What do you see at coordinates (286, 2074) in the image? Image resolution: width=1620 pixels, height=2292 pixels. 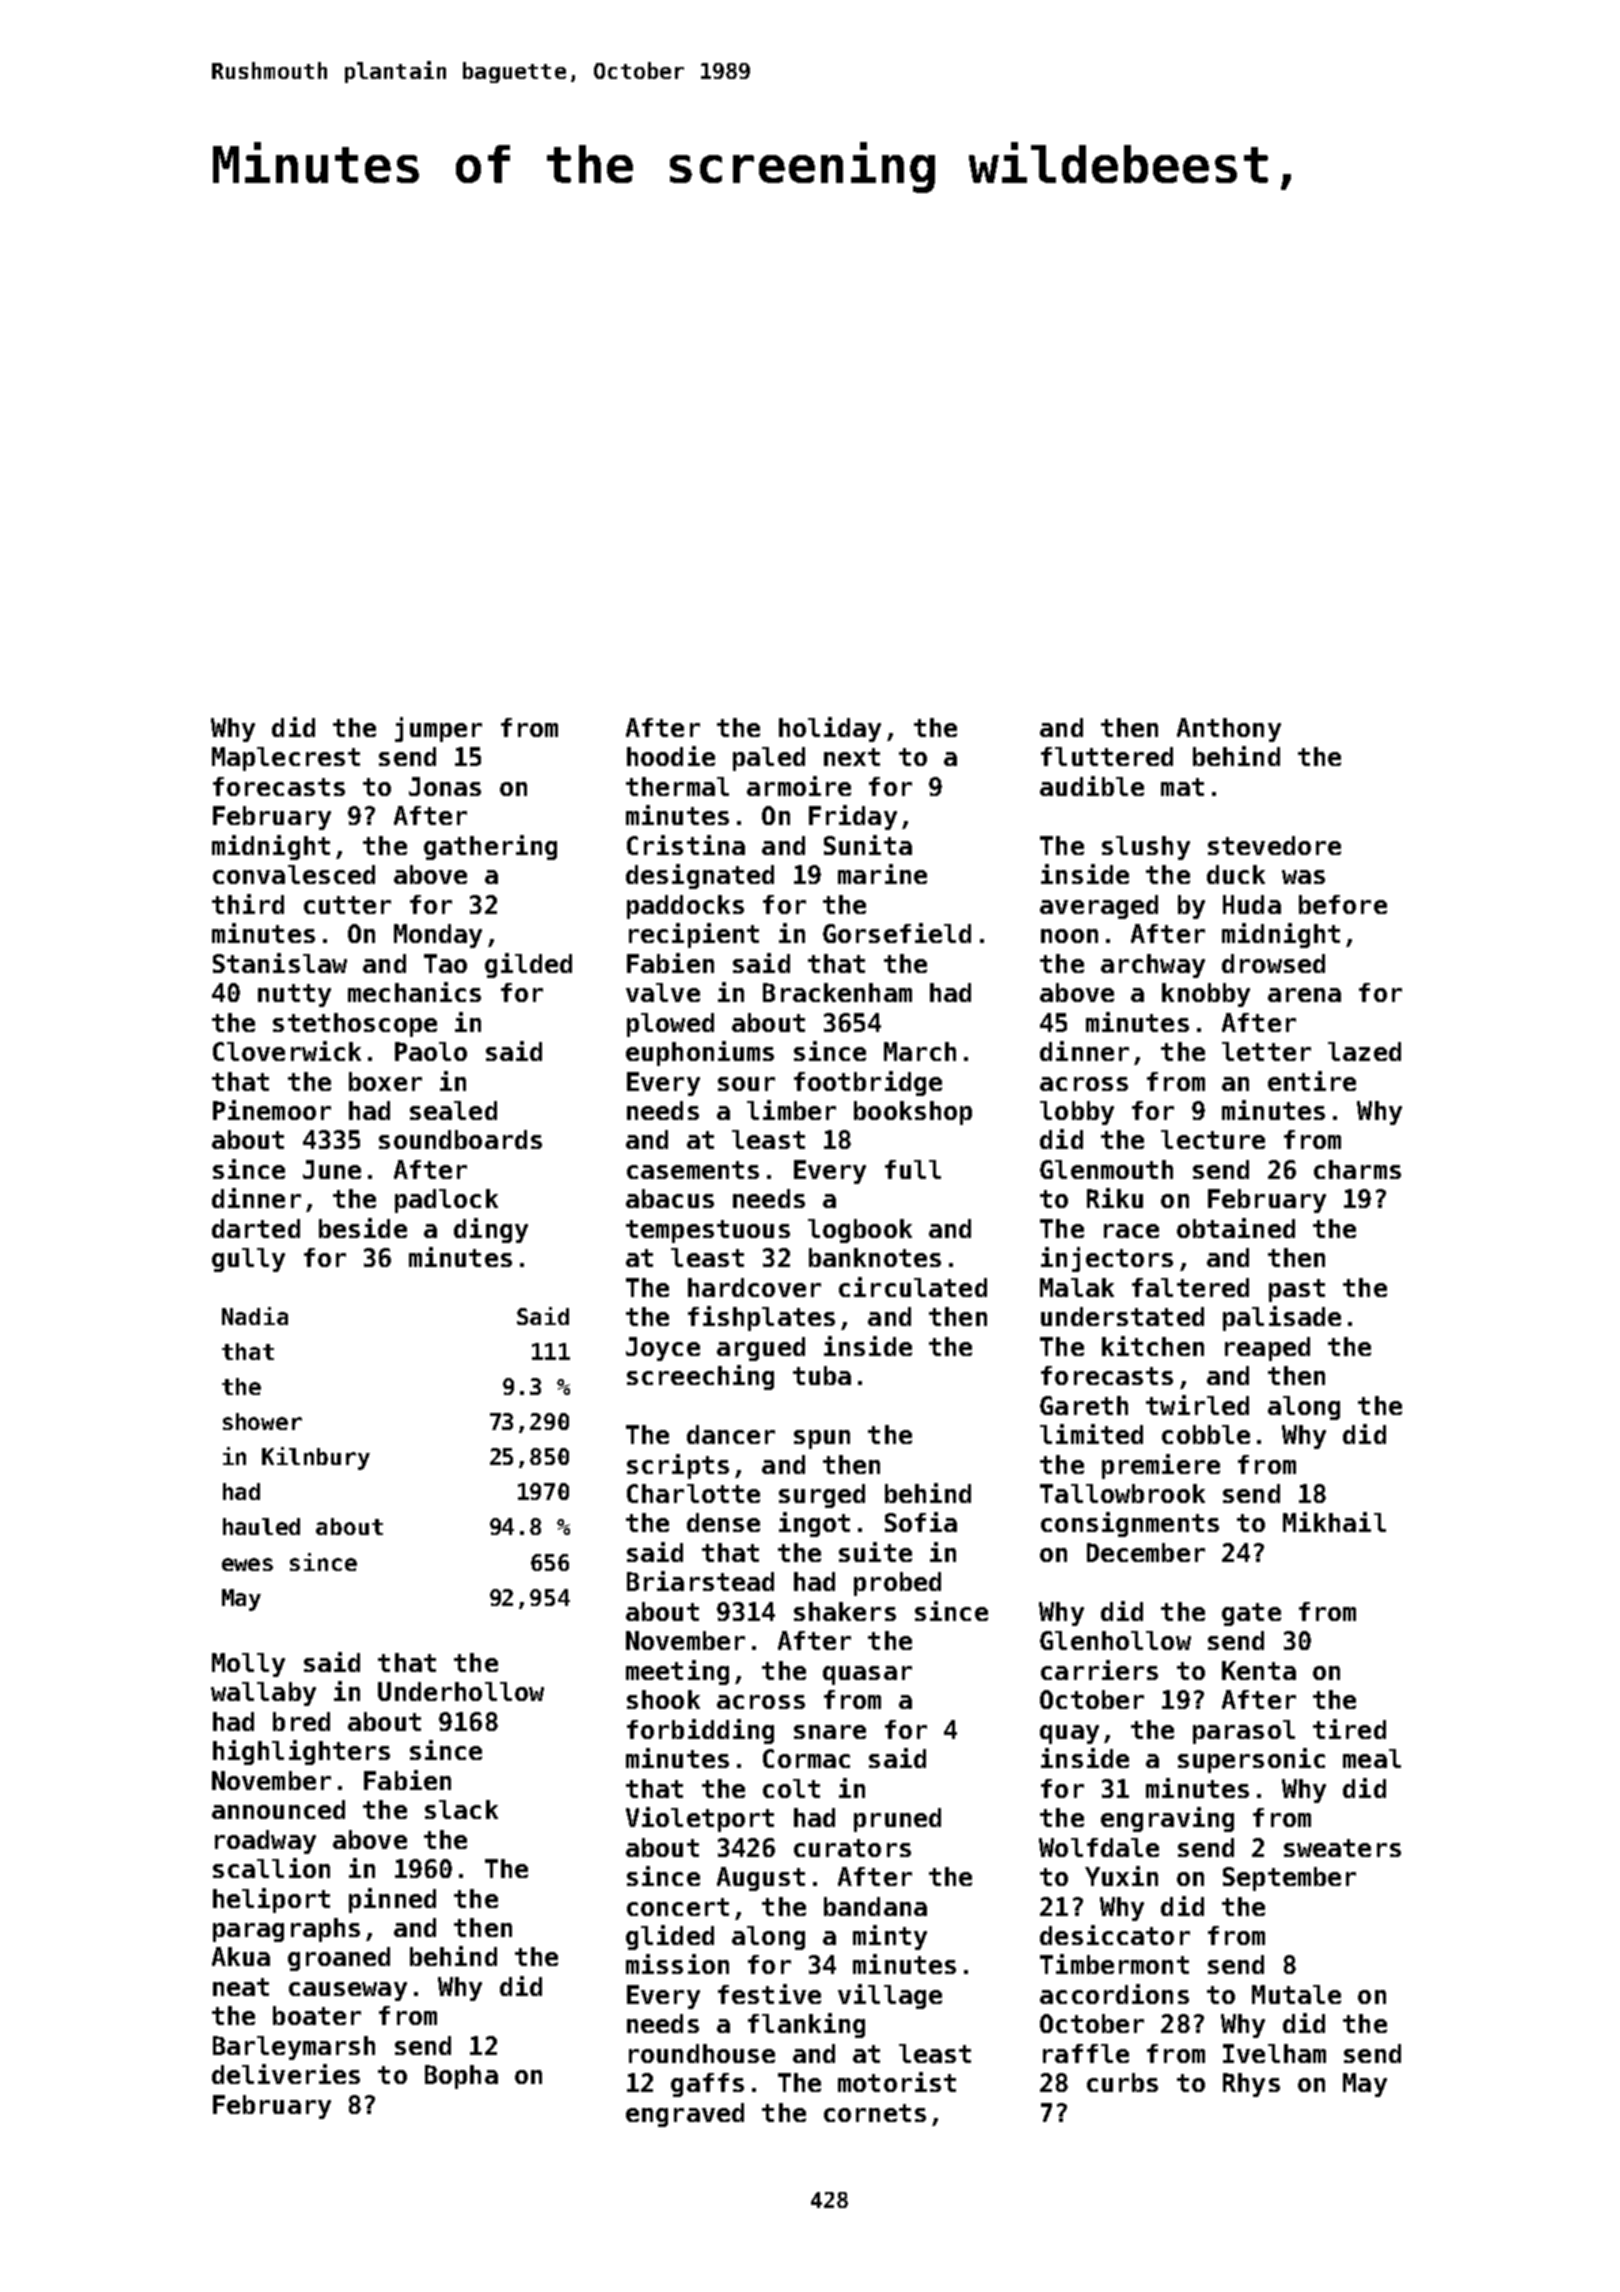 I see `deliveries` at bounding box center [286, 2074].
